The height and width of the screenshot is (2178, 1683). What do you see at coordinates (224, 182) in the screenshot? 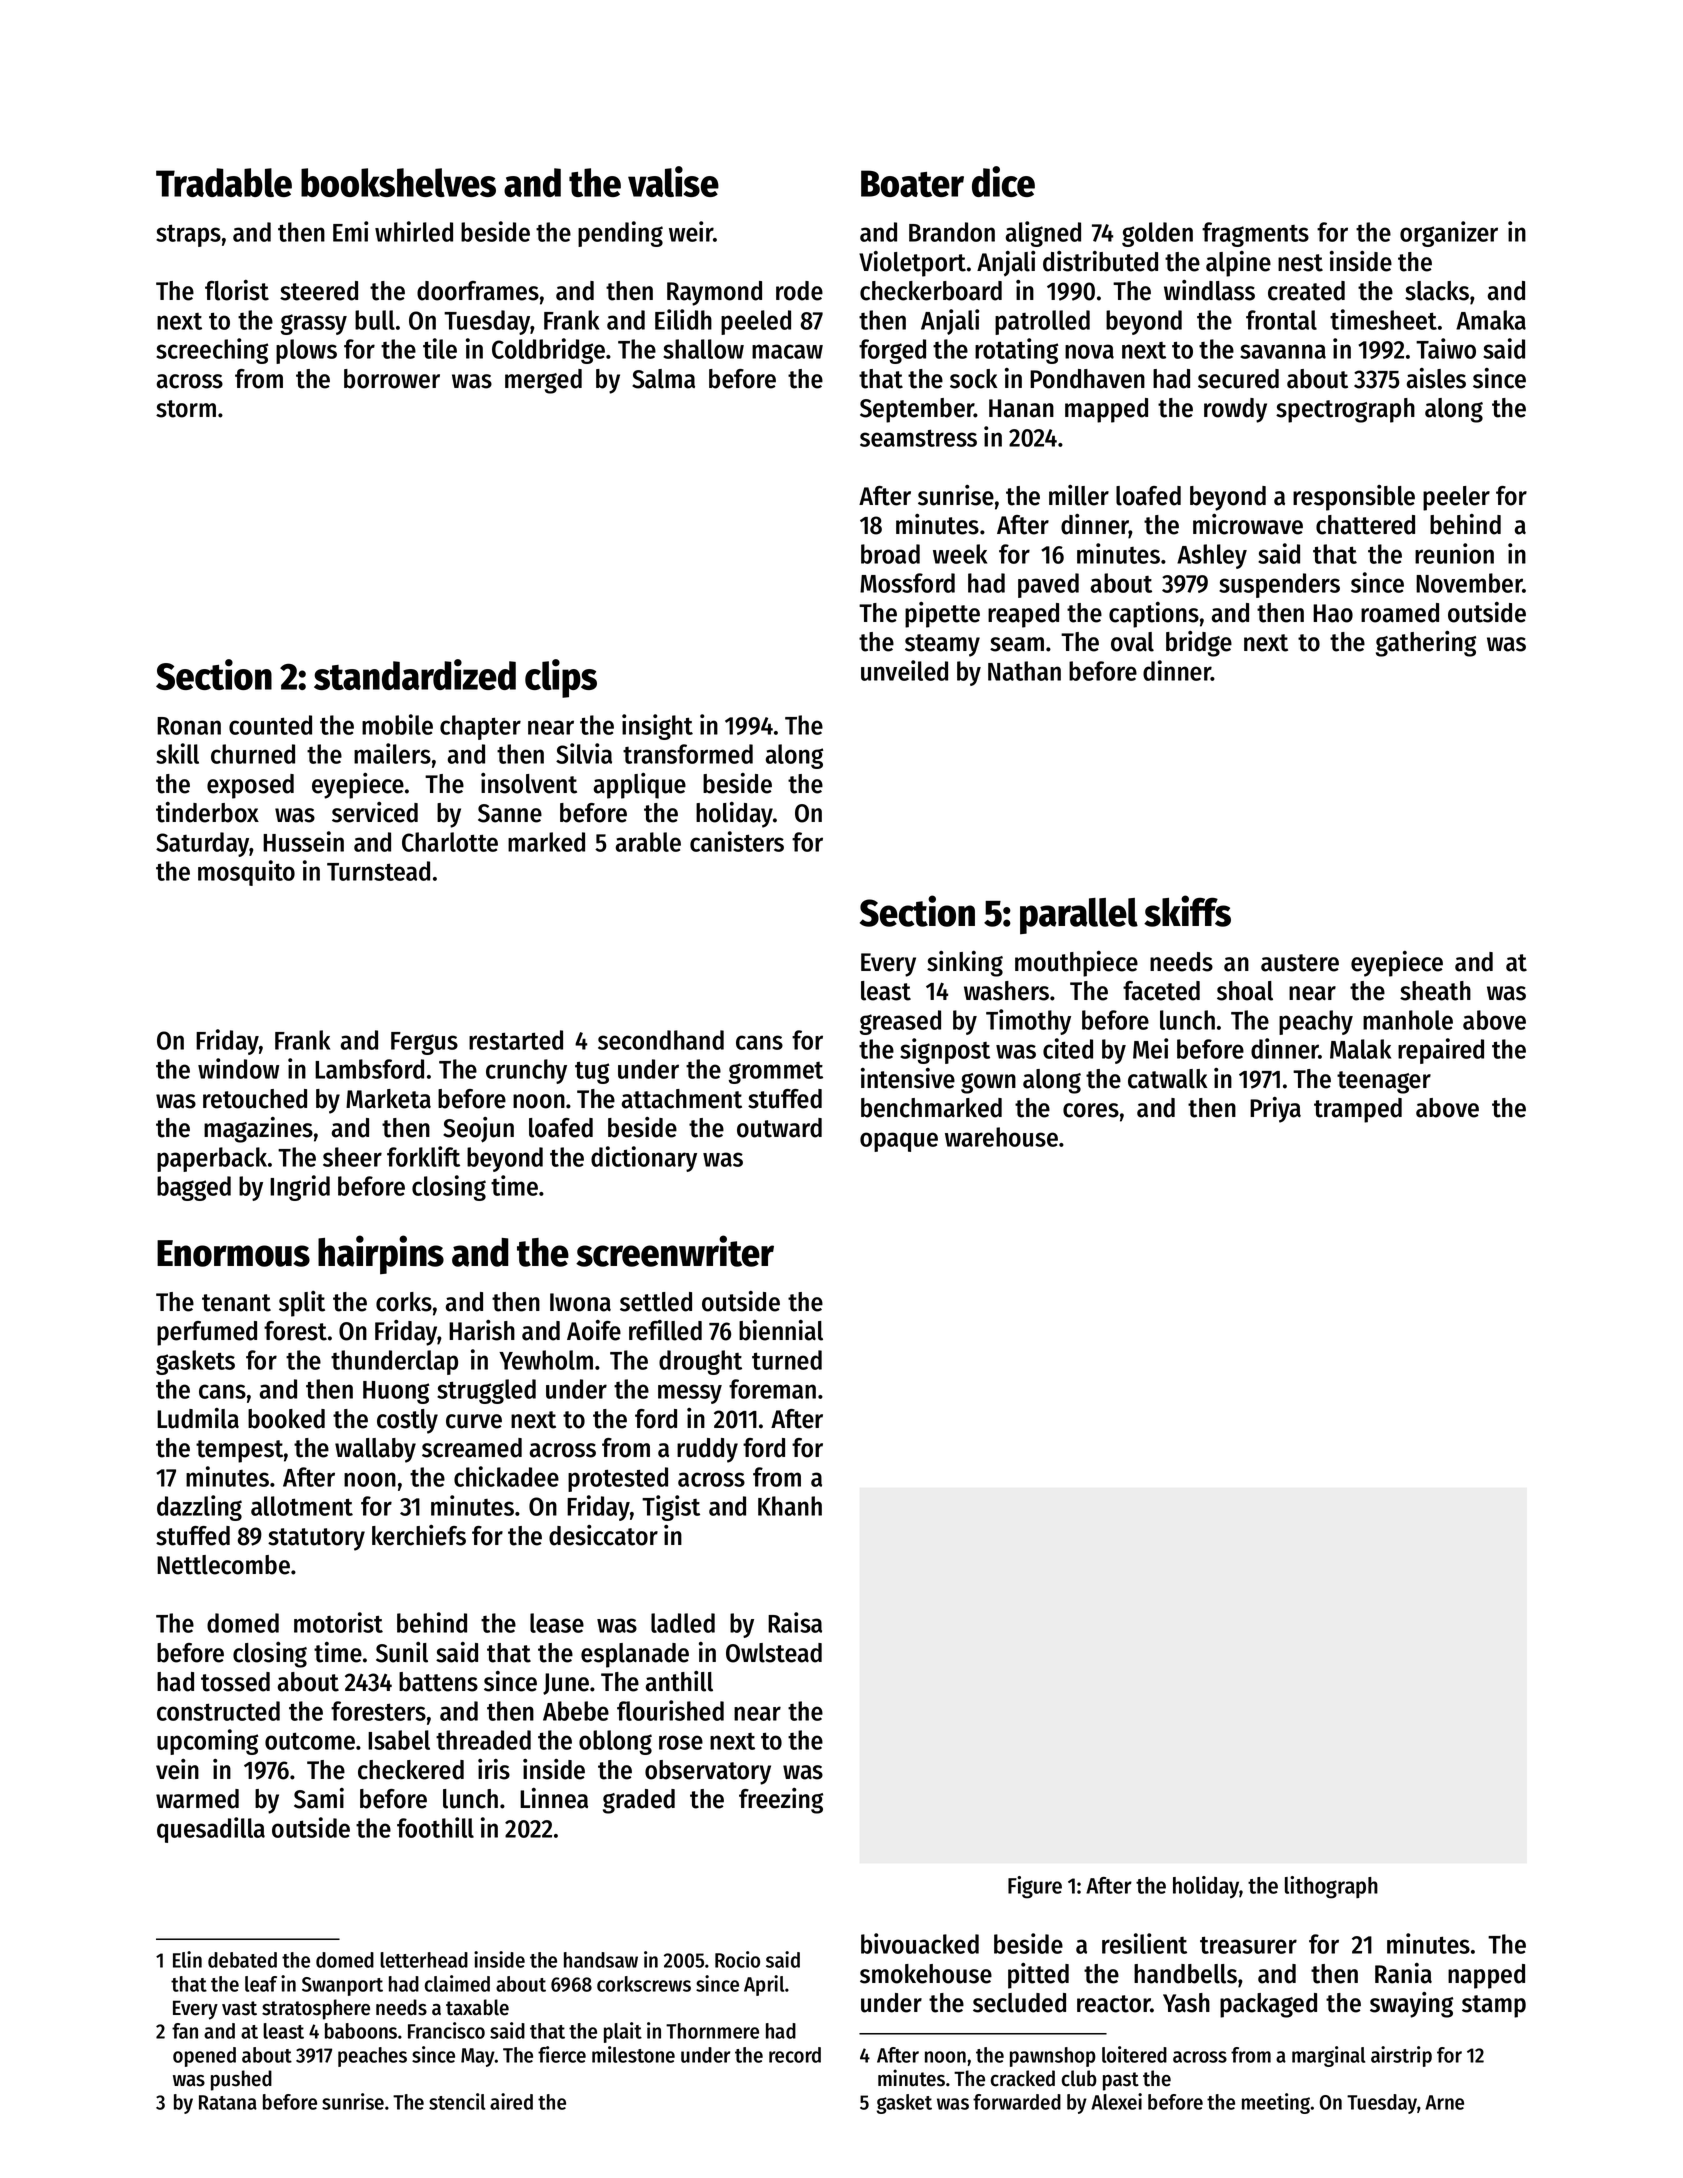
I see `Tradable` at bounding box center [224, 182].
